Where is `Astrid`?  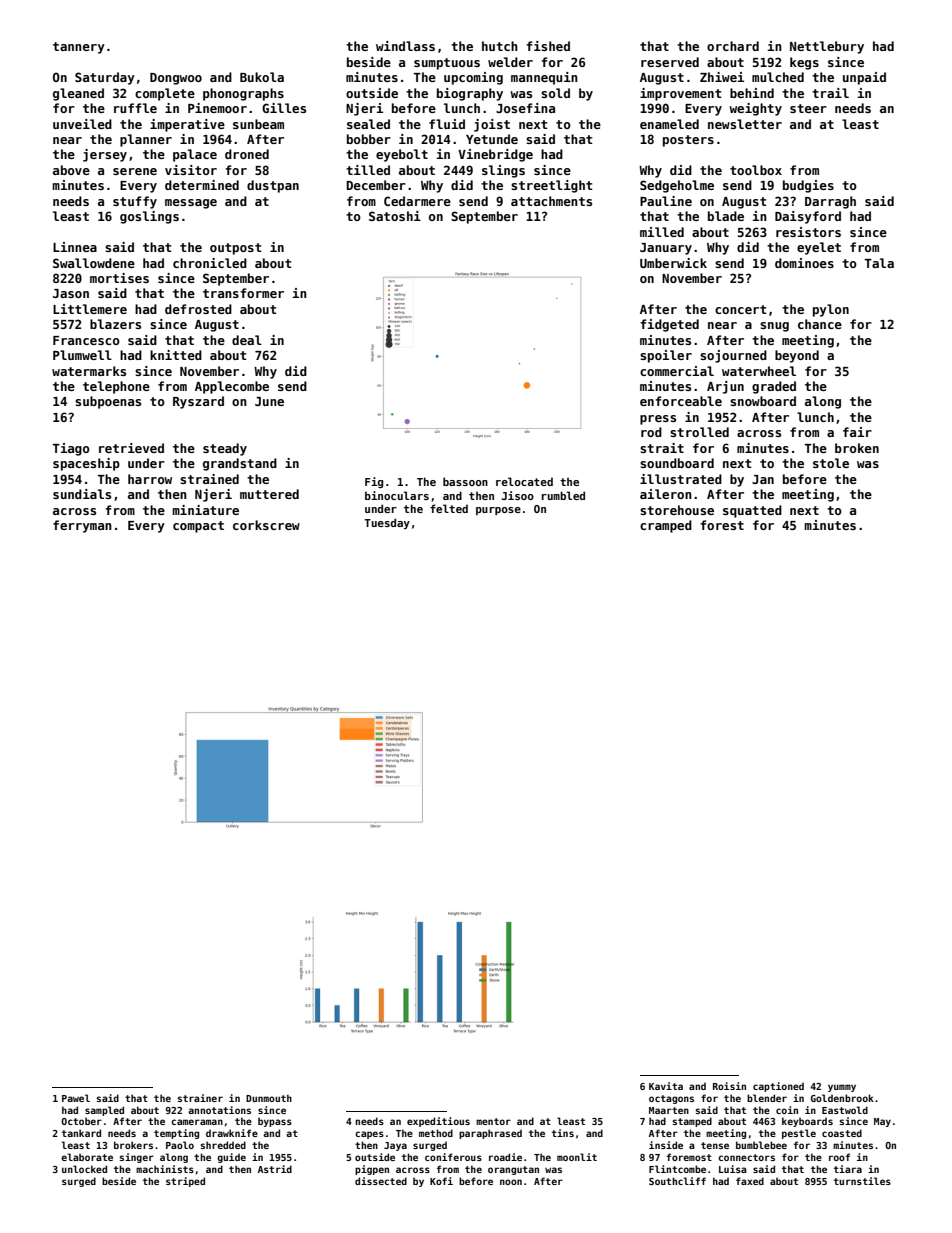
Astrid is located at coordinates (275, 1169).
